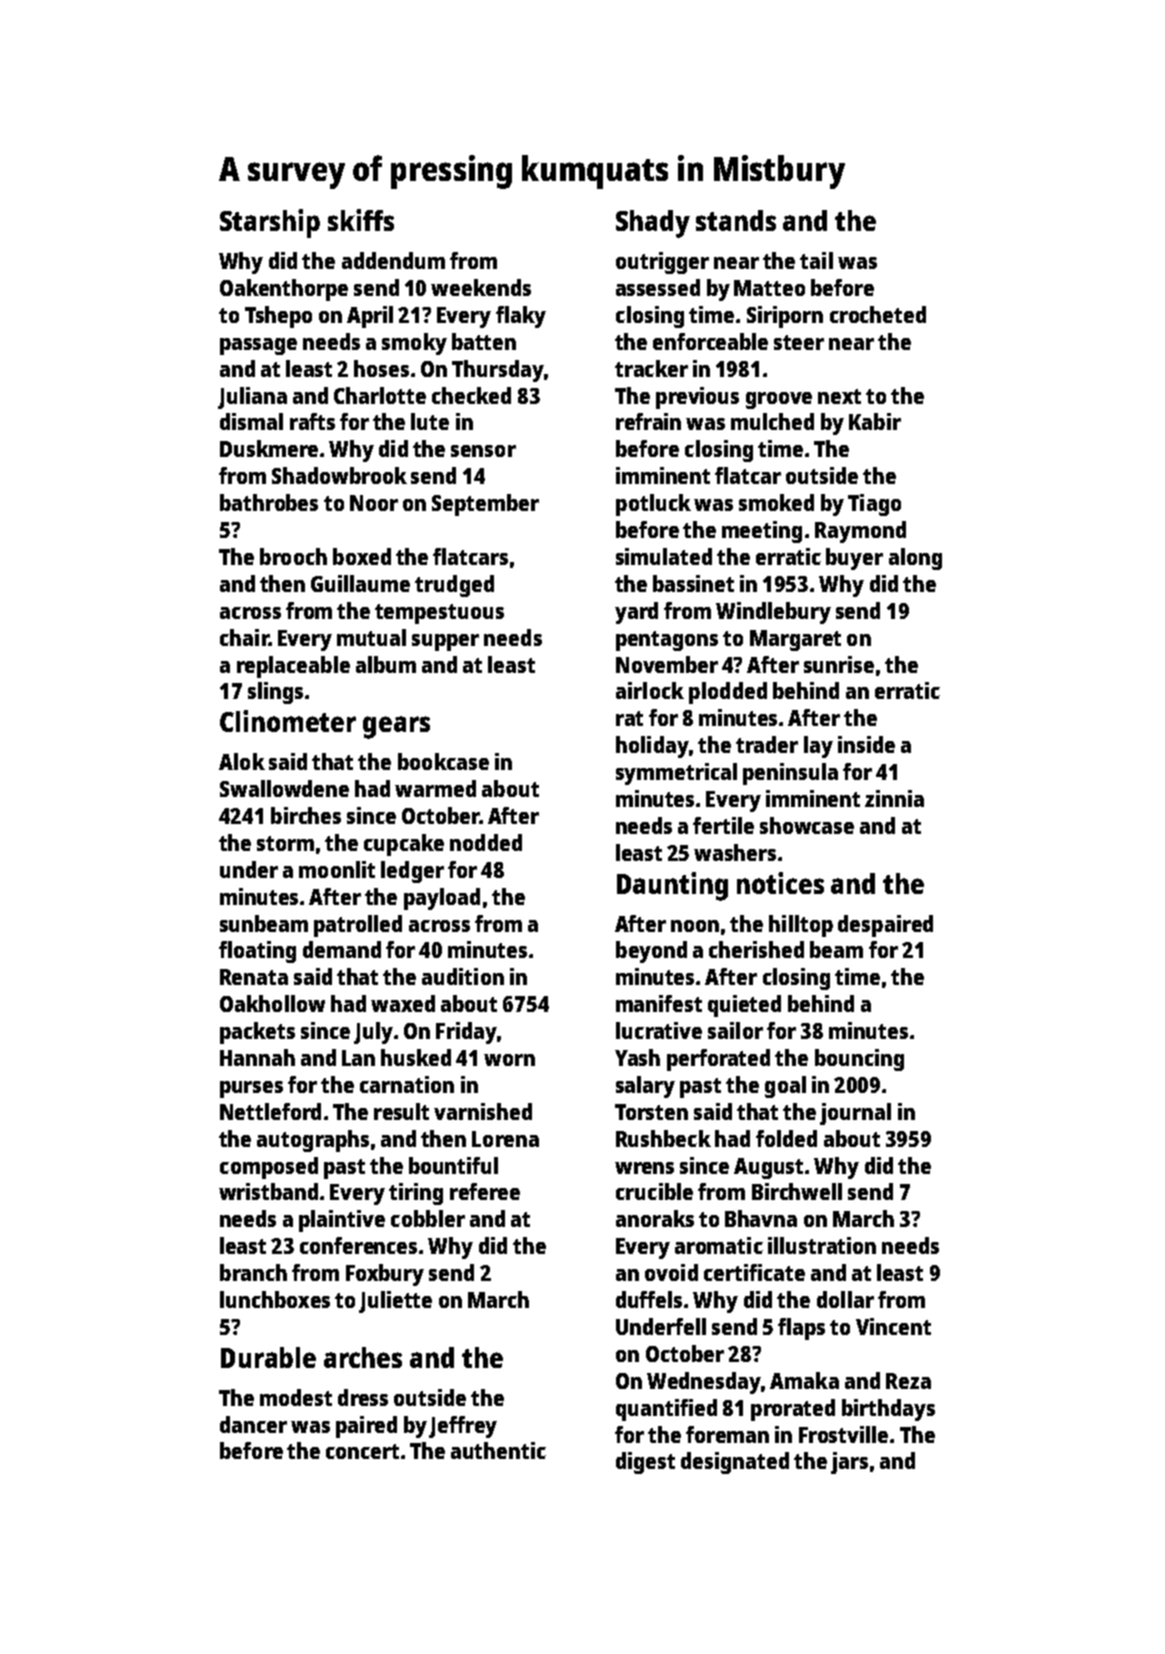  Describe the element at coordinates (253, 1424) in the page. I see `dancer` at that location.
